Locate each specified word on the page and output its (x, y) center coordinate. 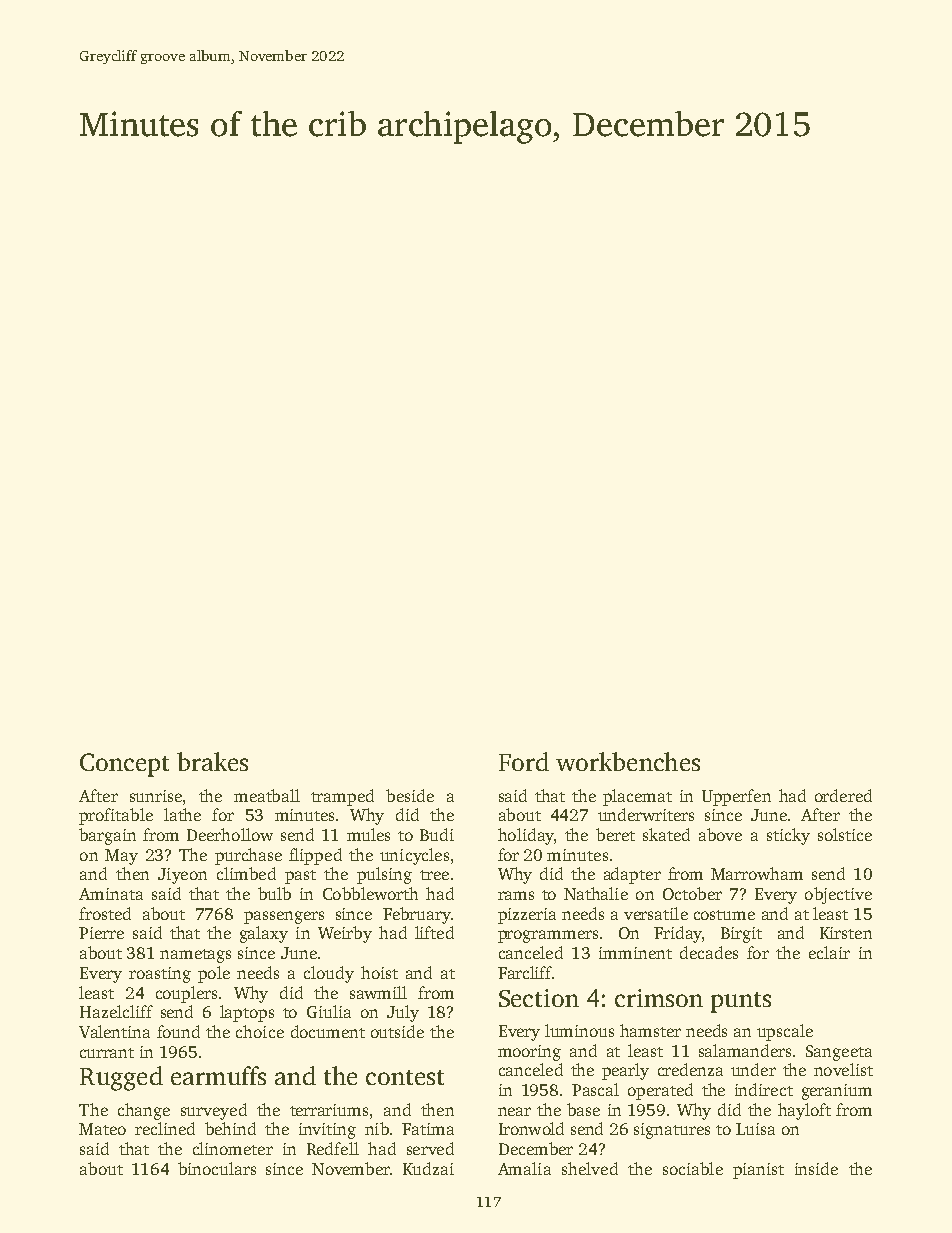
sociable (693, 1168)
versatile (656, 913)
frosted (105, 913)
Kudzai (428, 1168)
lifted (434, 932)
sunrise (156, 796)
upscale (785, 1032)
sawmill (378, 992)
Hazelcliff (116, 1011)
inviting (327, 1131)
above (720, 834)
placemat (637, 797)
